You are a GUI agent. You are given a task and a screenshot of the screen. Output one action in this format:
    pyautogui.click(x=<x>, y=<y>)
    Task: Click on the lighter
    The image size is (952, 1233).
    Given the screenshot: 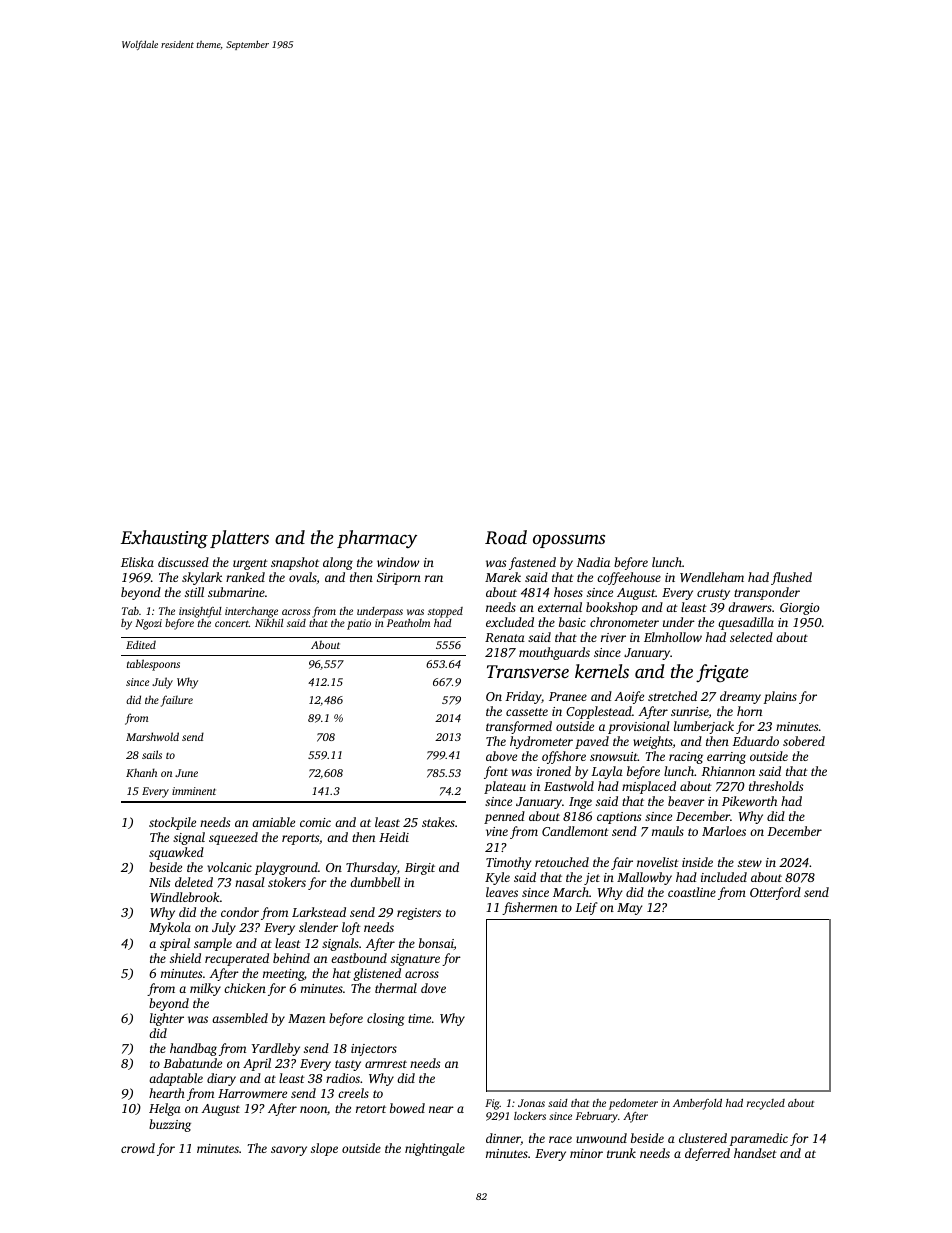 What is the action you would take?
    pyautogui.click(x=167, y=1019)
